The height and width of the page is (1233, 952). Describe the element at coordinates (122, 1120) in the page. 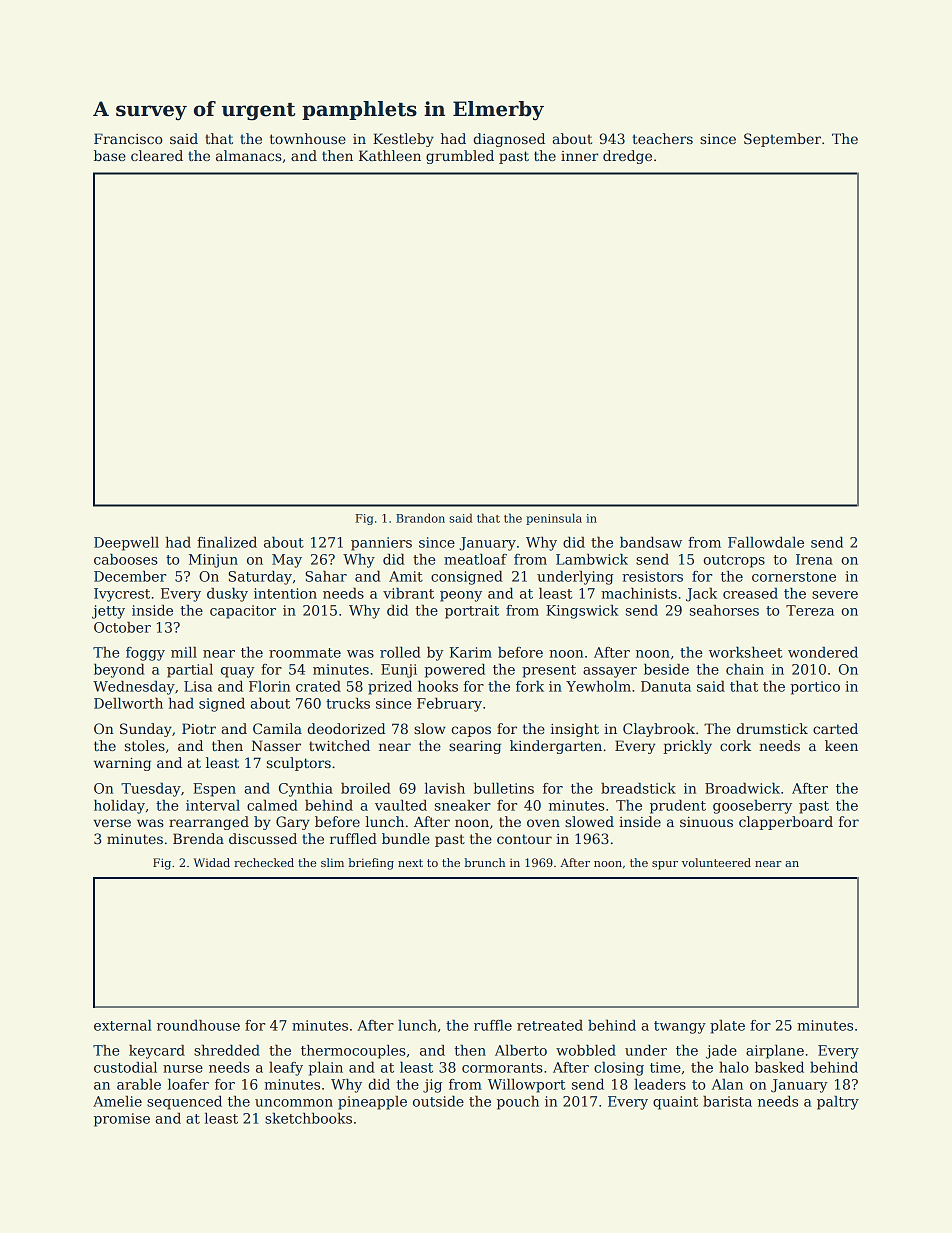

I see `promise` at that location.
